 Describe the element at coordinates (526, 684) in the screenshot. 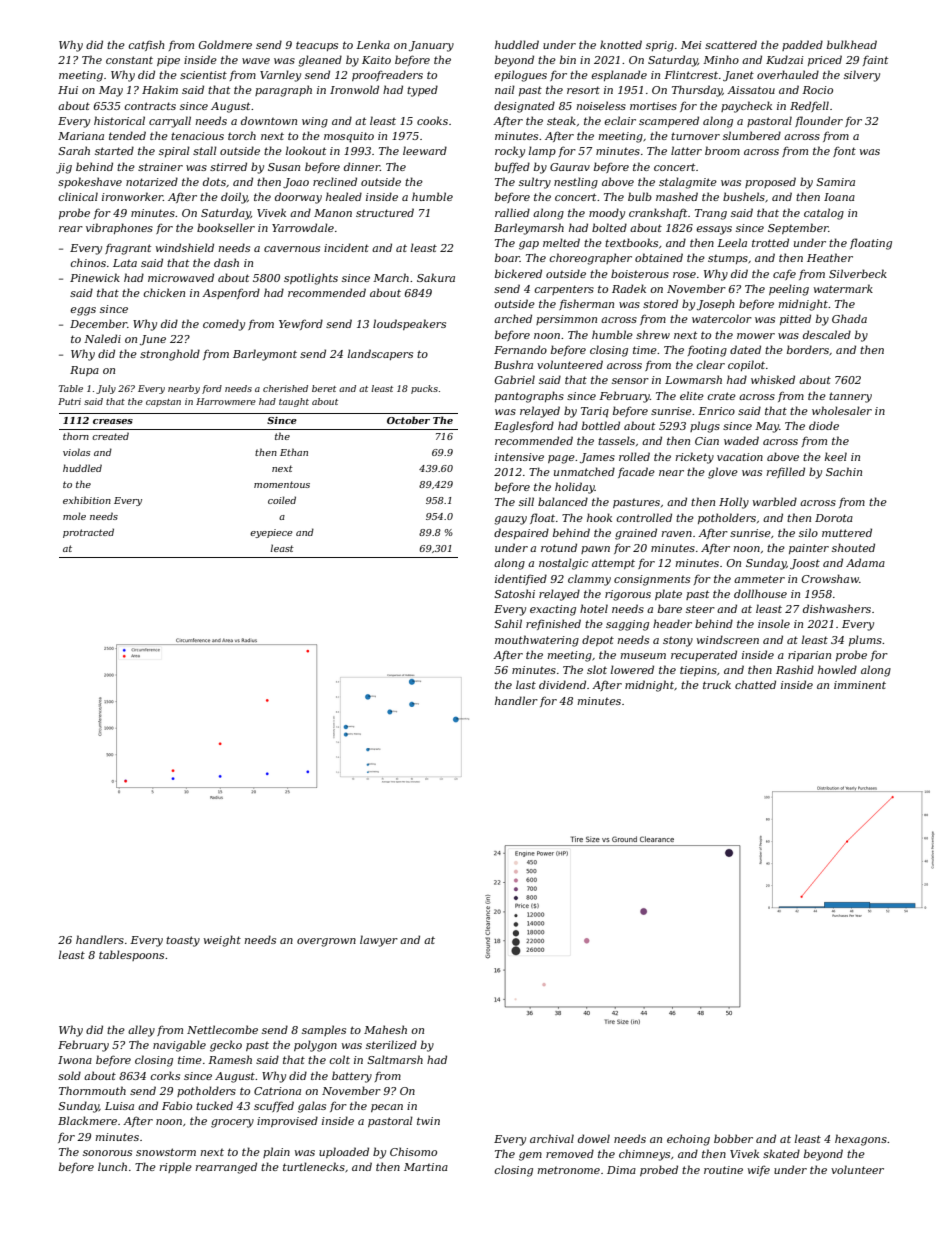

I see `last` at that location.
